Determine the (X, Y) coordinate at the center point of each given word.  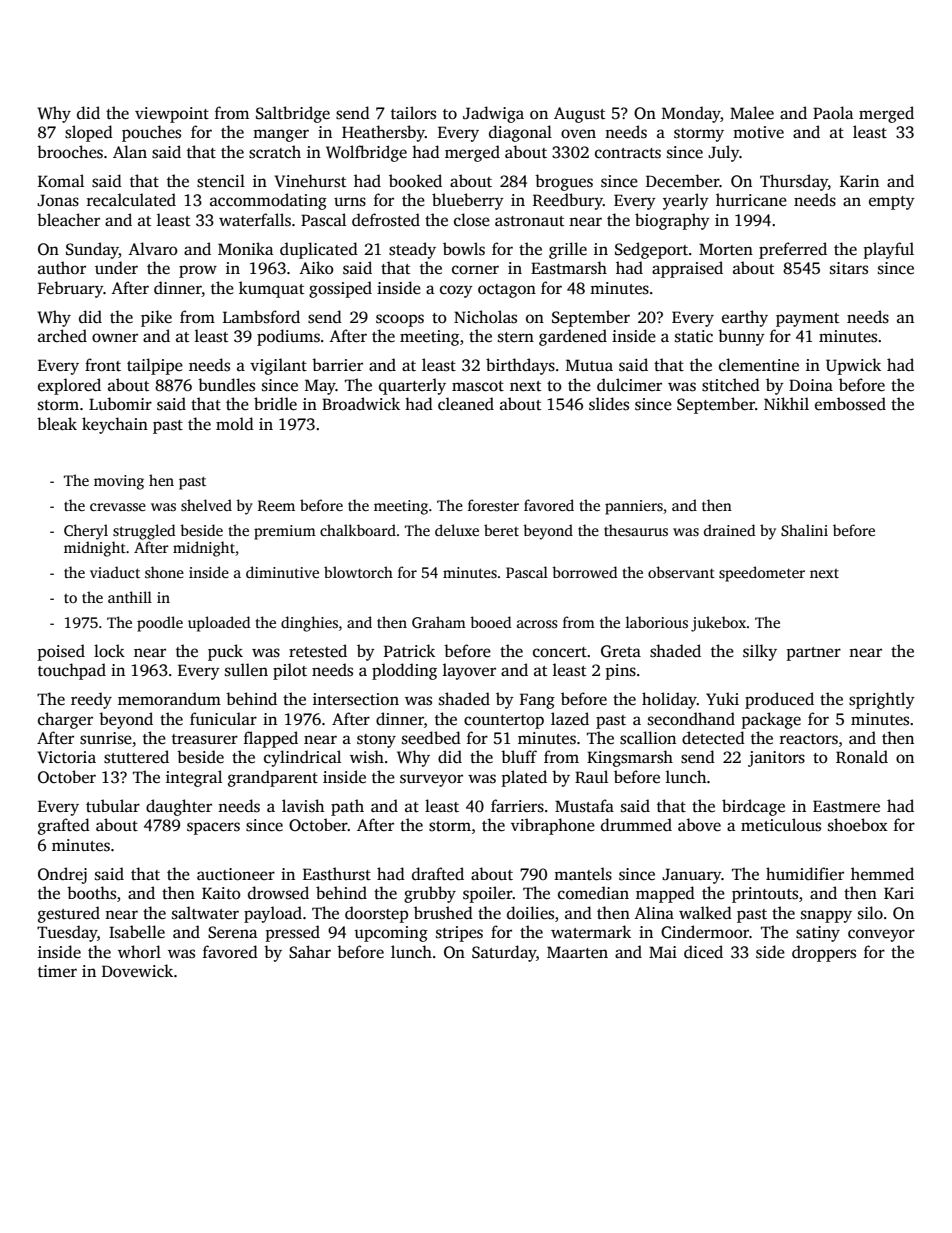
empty (892, 203)
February (70, 289)
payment (807, 320)
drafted (438, 873)
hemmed (882, 873)
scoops (400, 320)
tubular (113, 805)
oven (578, 134)
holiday (669, 700)
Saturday (504, 953)
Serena (232, 932)
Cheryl (86, 532)
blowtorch (358, 572)
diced (703, 952)
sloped (89, 133)
